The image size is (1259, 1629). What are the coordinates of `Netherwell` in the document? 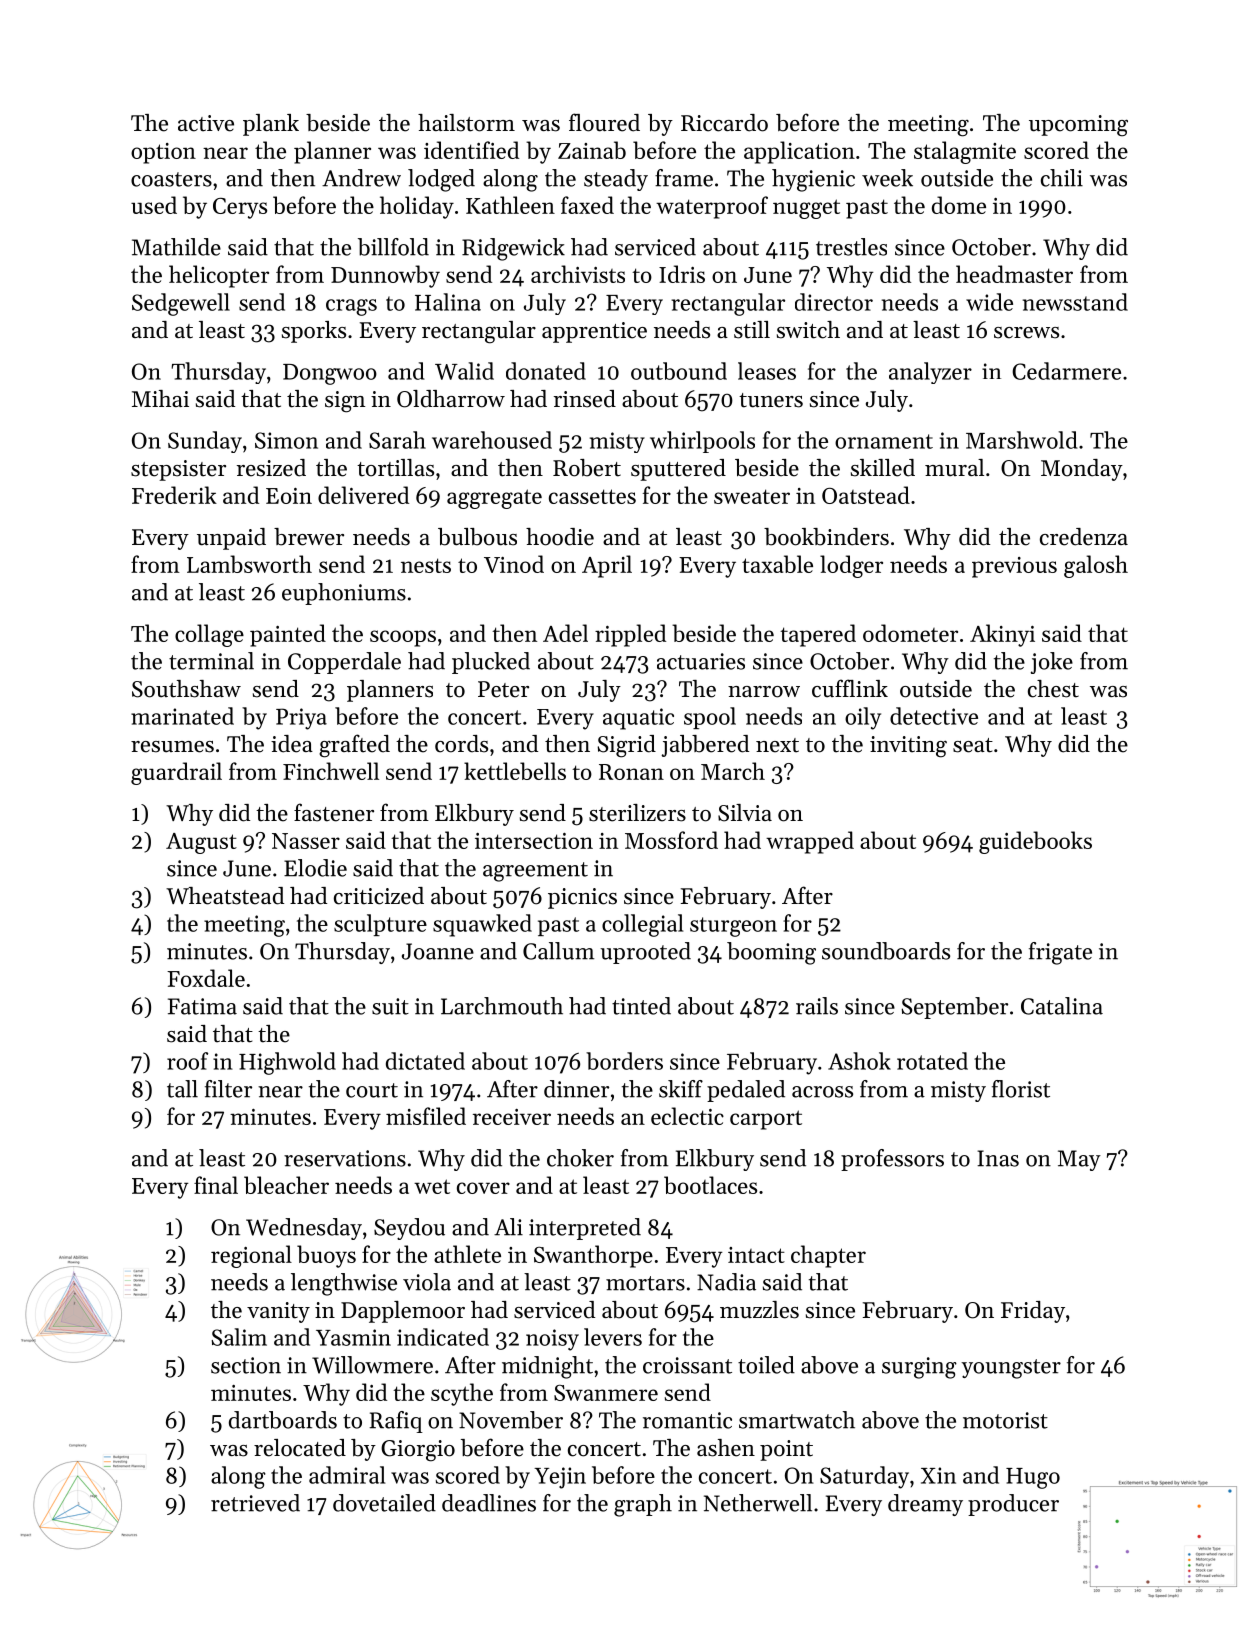 It's located at (758, 1503).
